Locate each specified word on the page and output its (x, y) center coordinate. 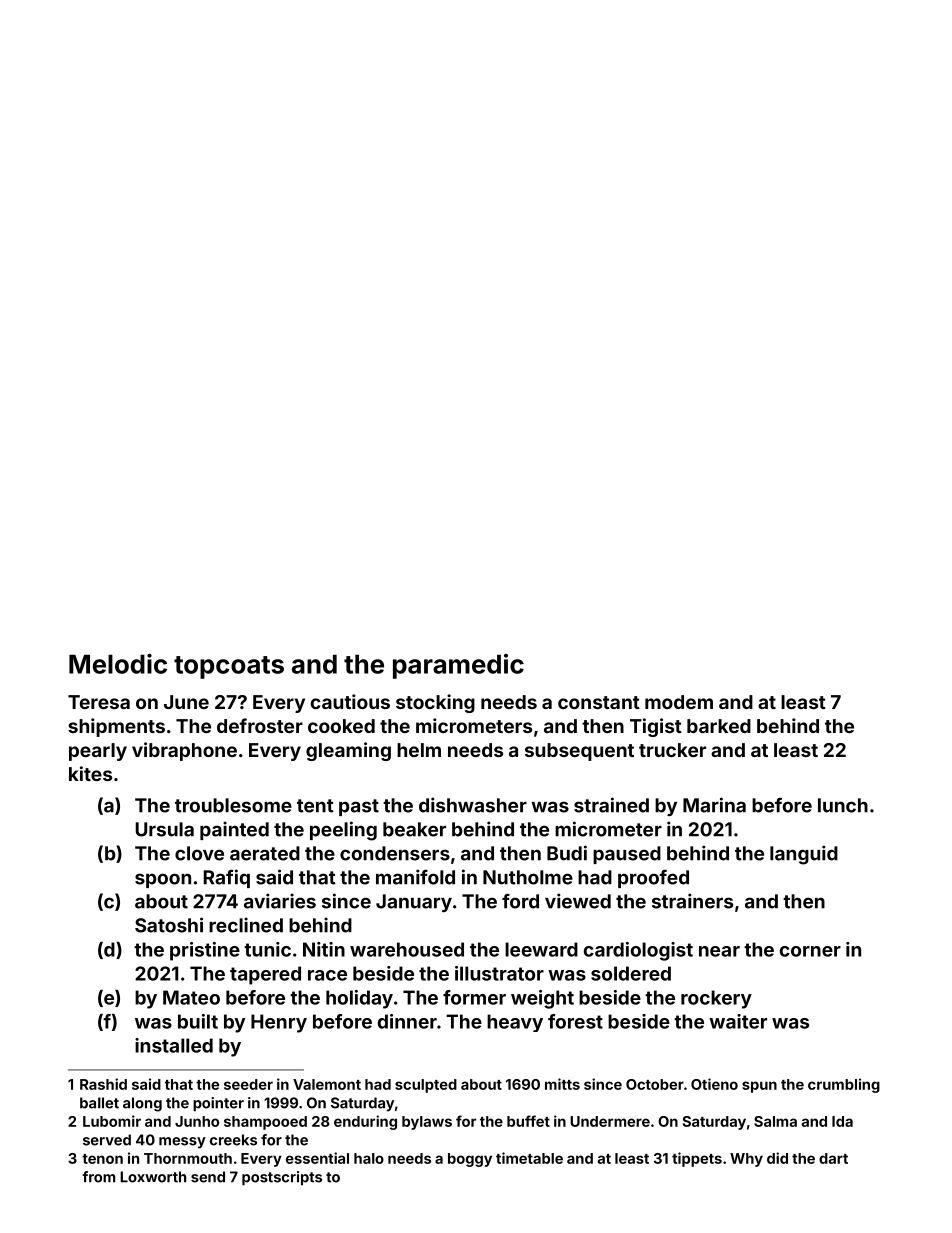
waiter (738, 1021)
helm (419, 750)
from (98, 1177)
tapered (265, 975)
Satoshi (169, 925)
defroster (260, 725)
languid (804, 855)
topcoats (229, 667)
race (327, 975)
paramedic (458, 666)
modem (679, 702)
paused (627, 855)
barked (719, 726)
